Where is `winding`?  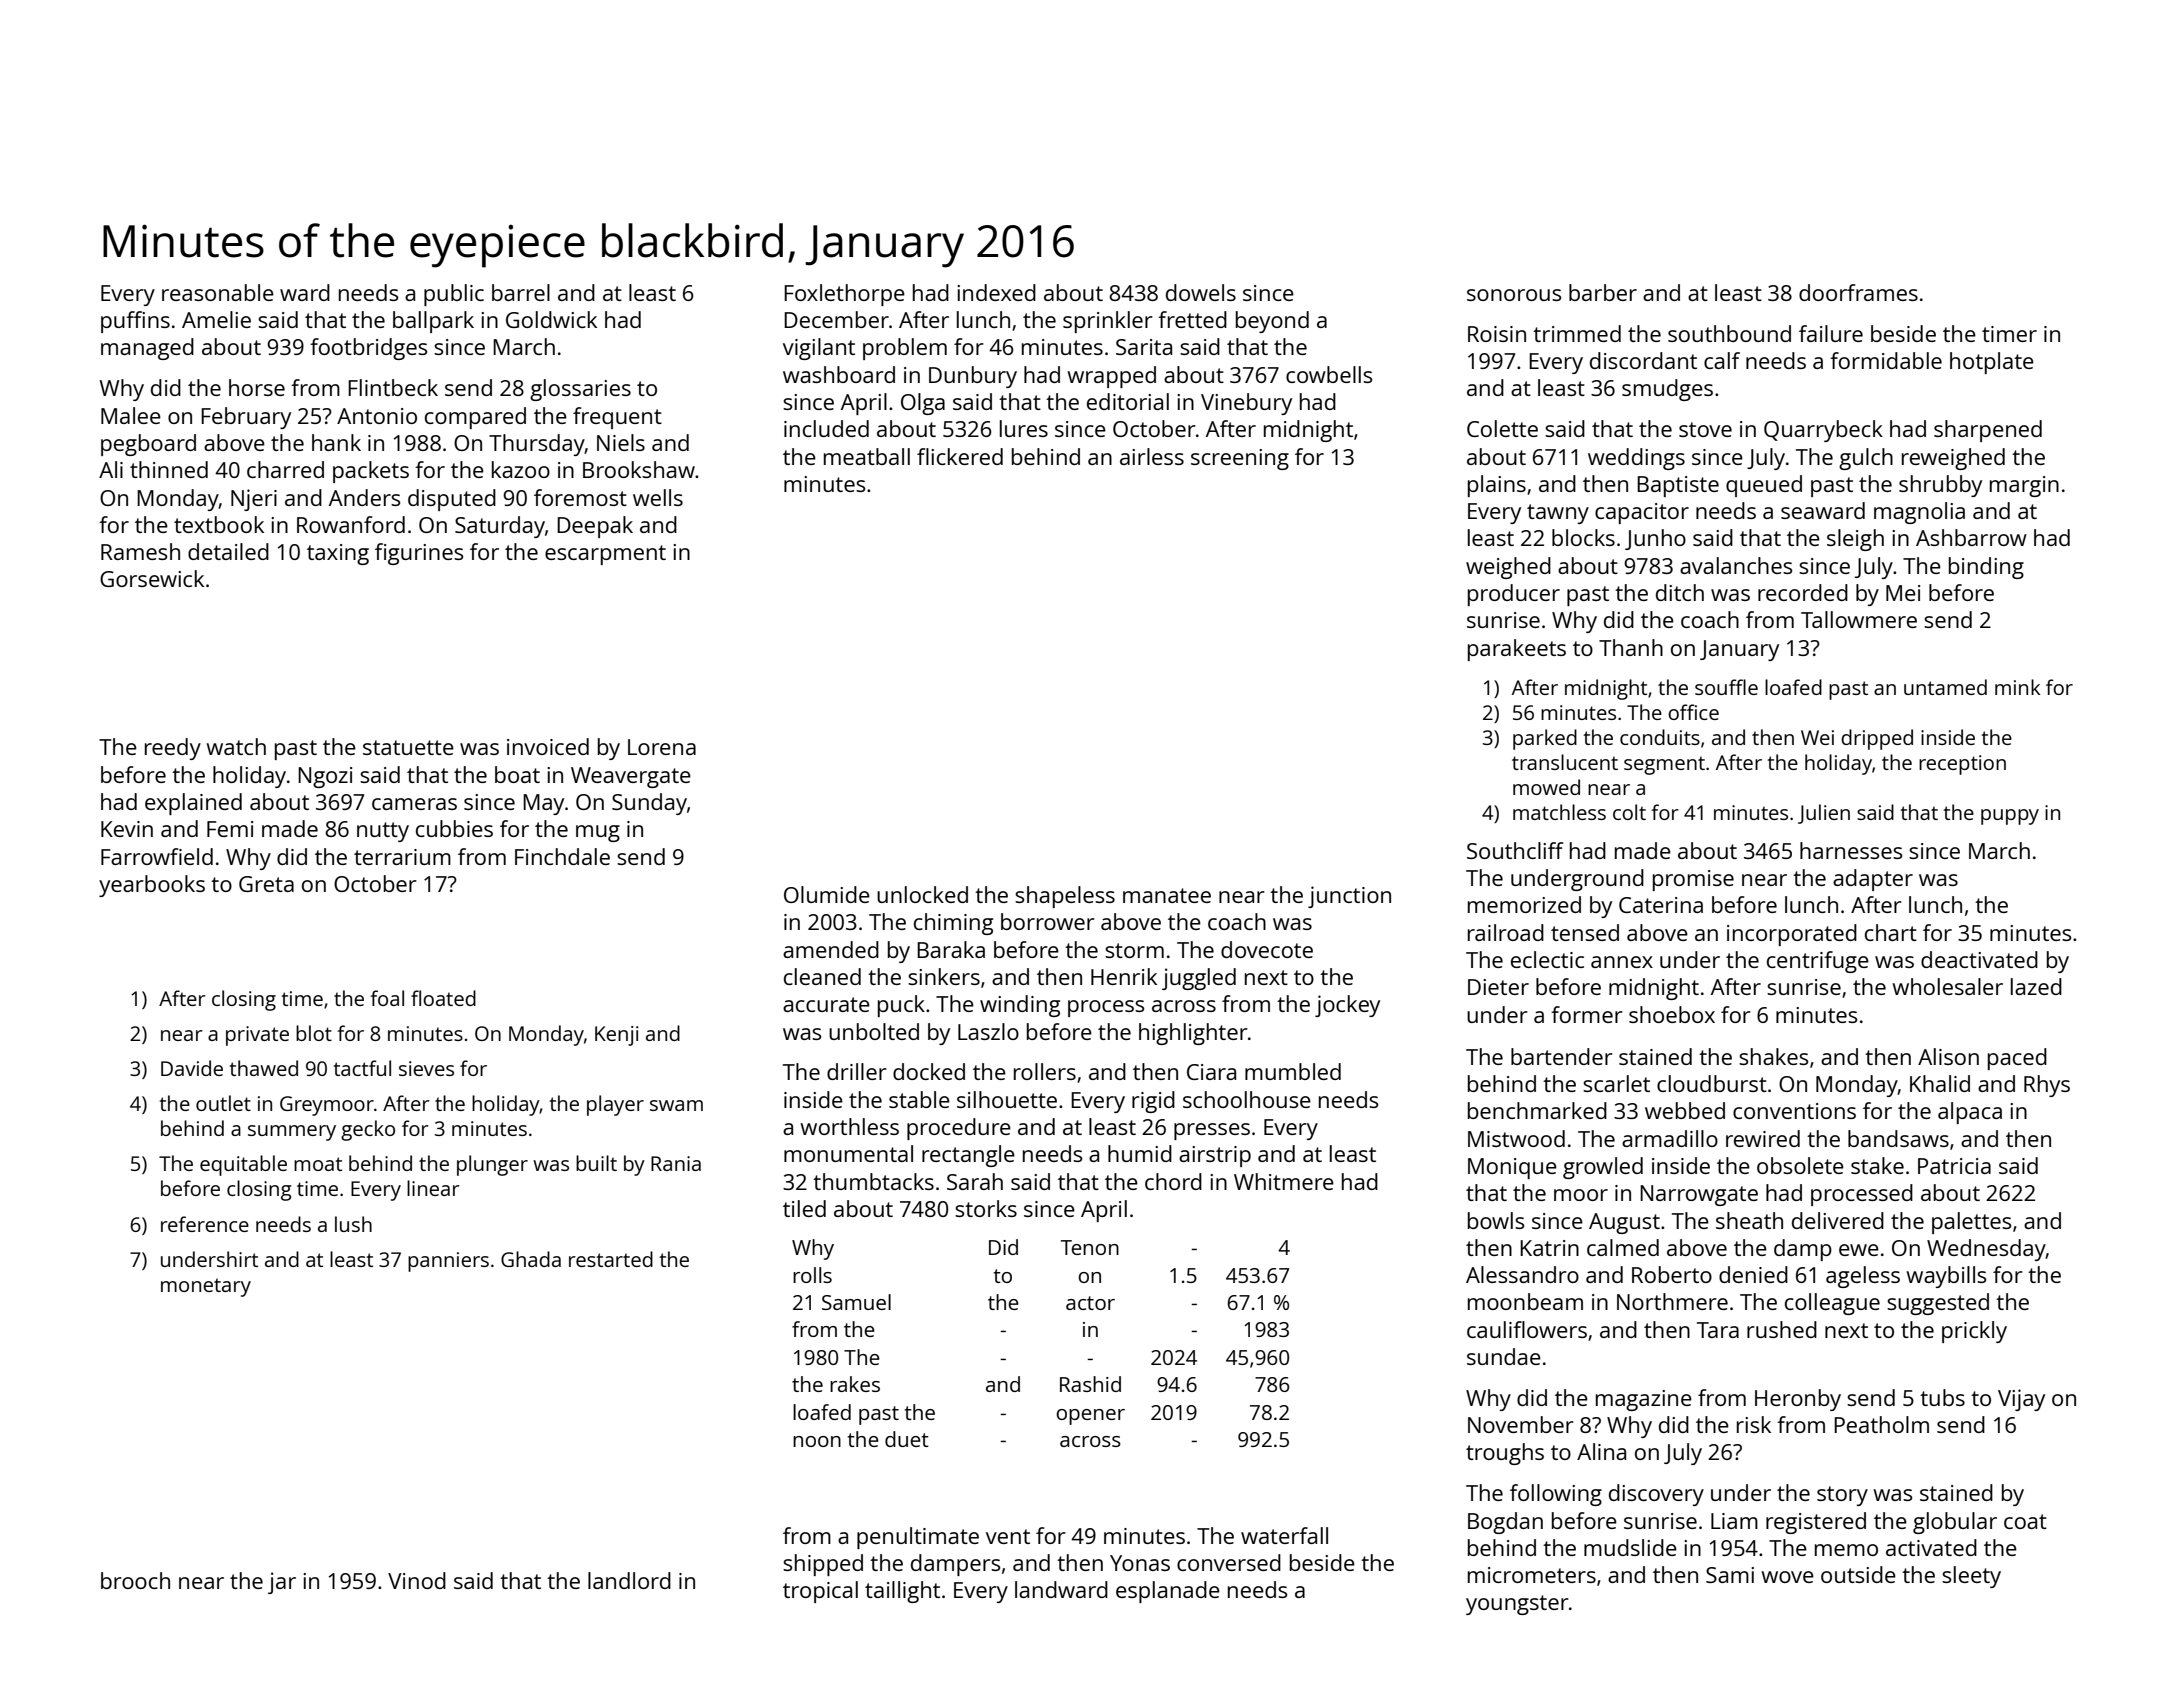 winding is located at coordinates (1020, 1006).
